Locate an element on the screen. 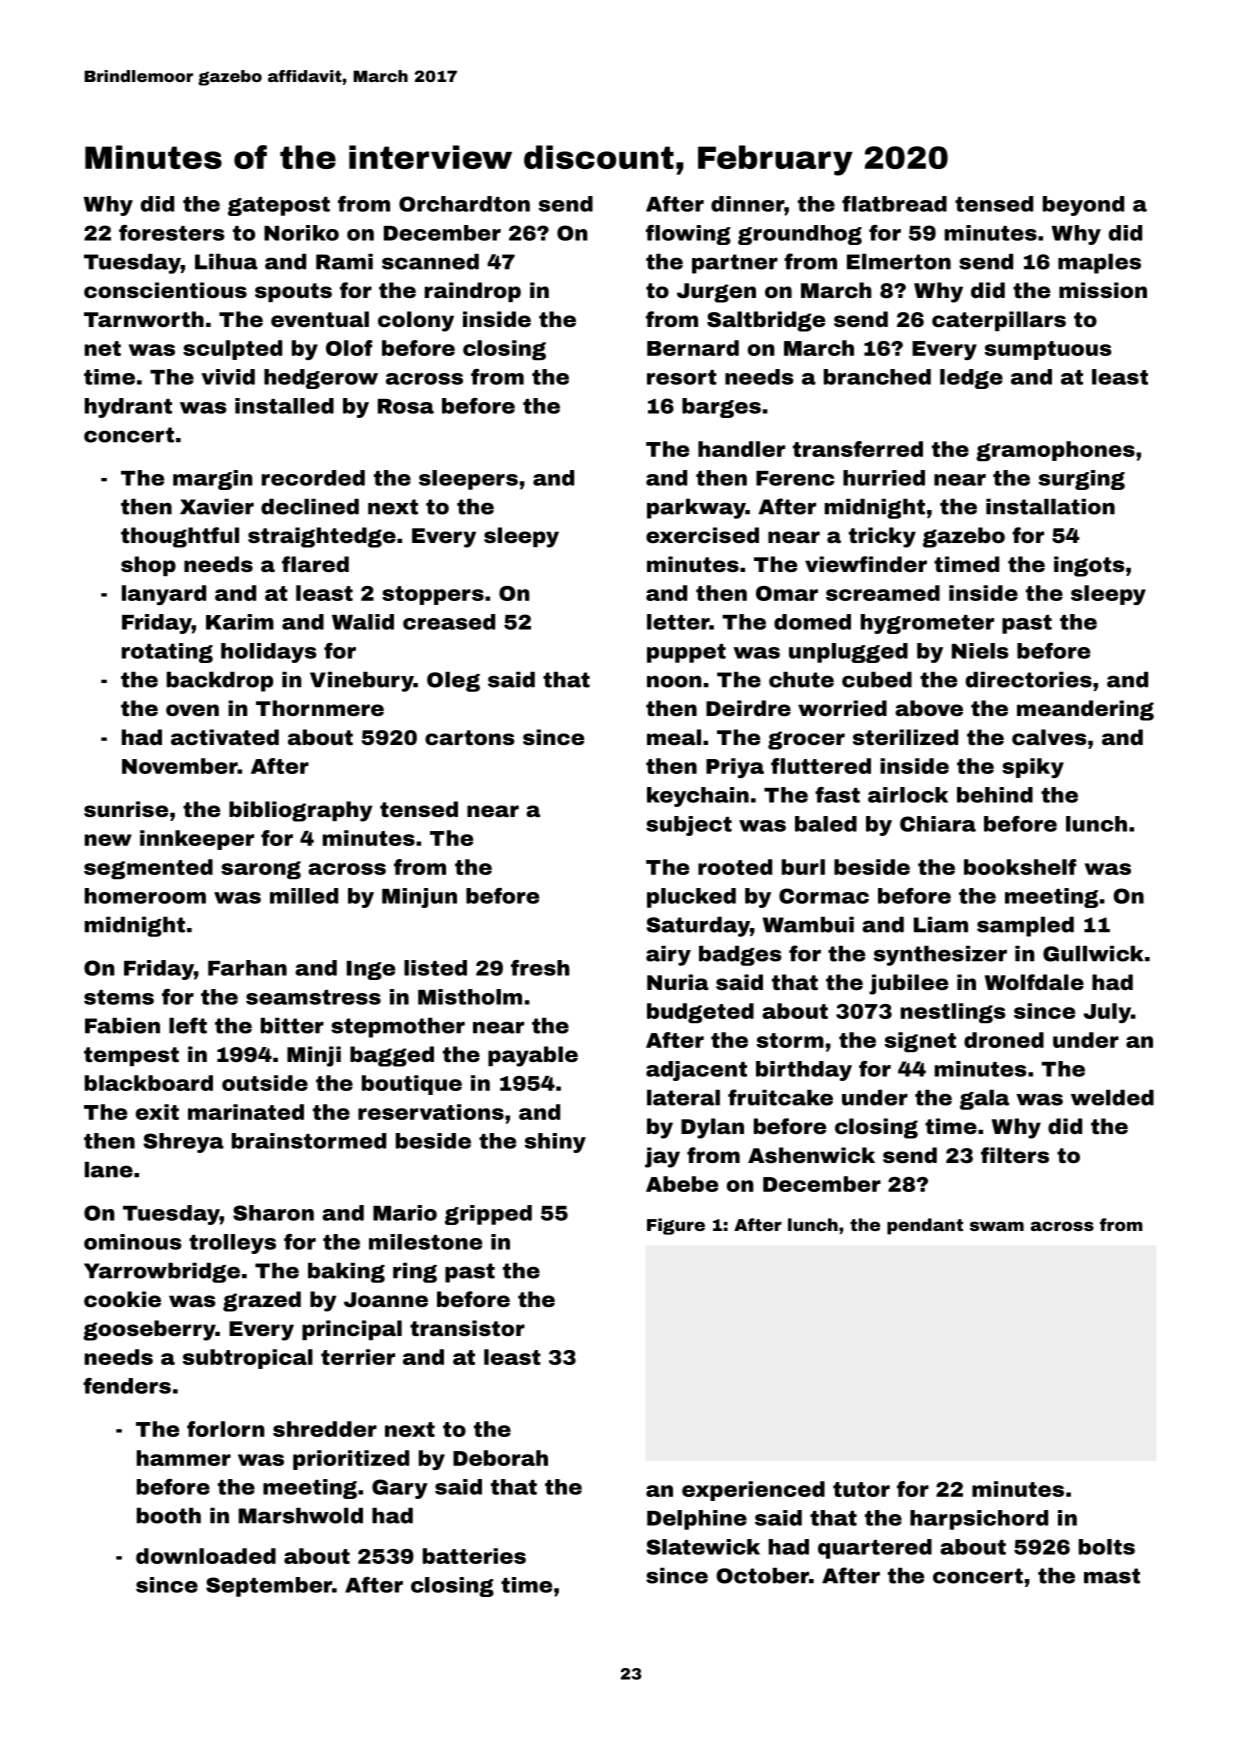 The width and height of the screenshot is (1240, 1754). gatepost is located at coordinates (279, 206).
